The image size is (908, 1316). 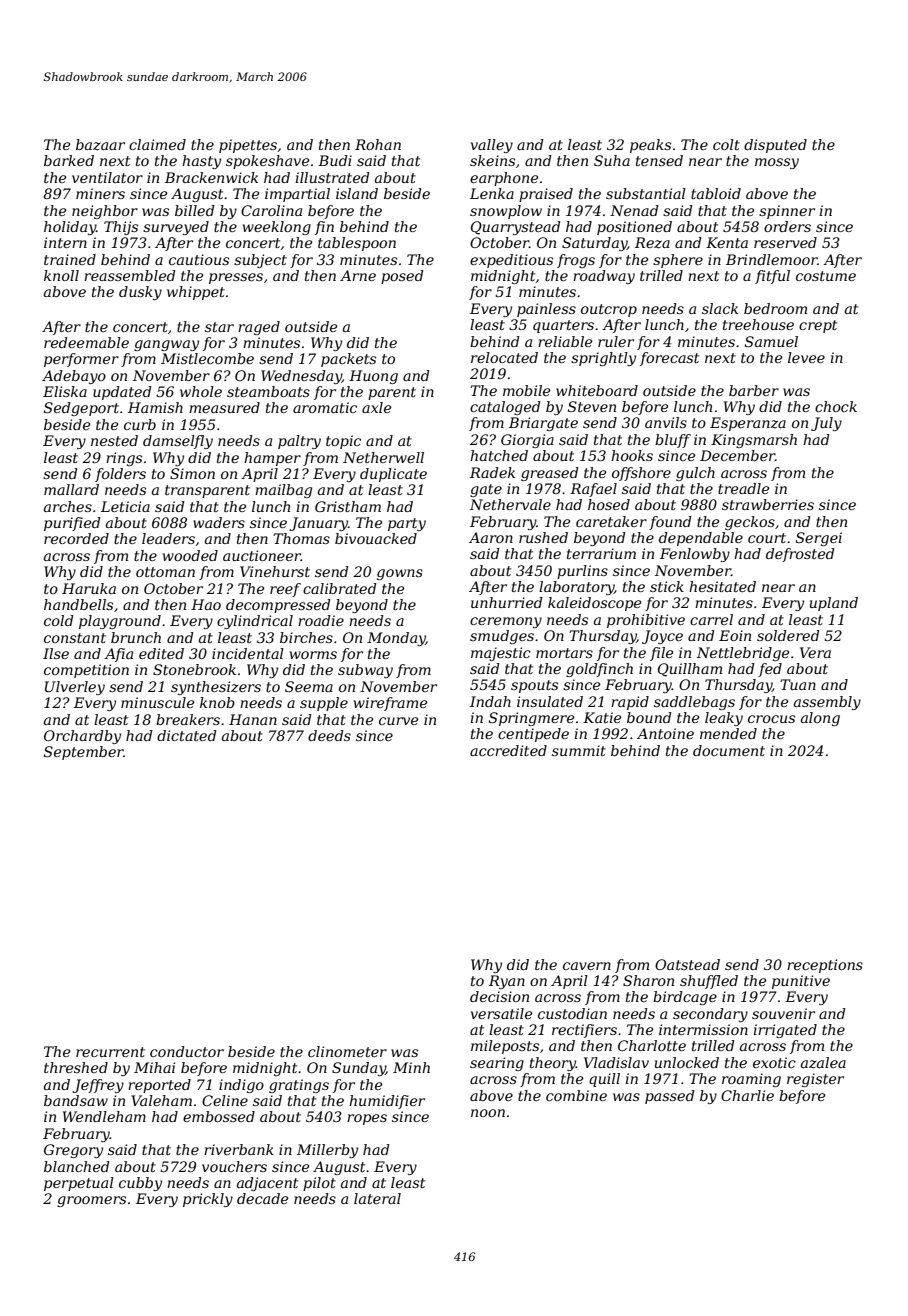 I want to click on claimed, so click(x=157, y=144).
